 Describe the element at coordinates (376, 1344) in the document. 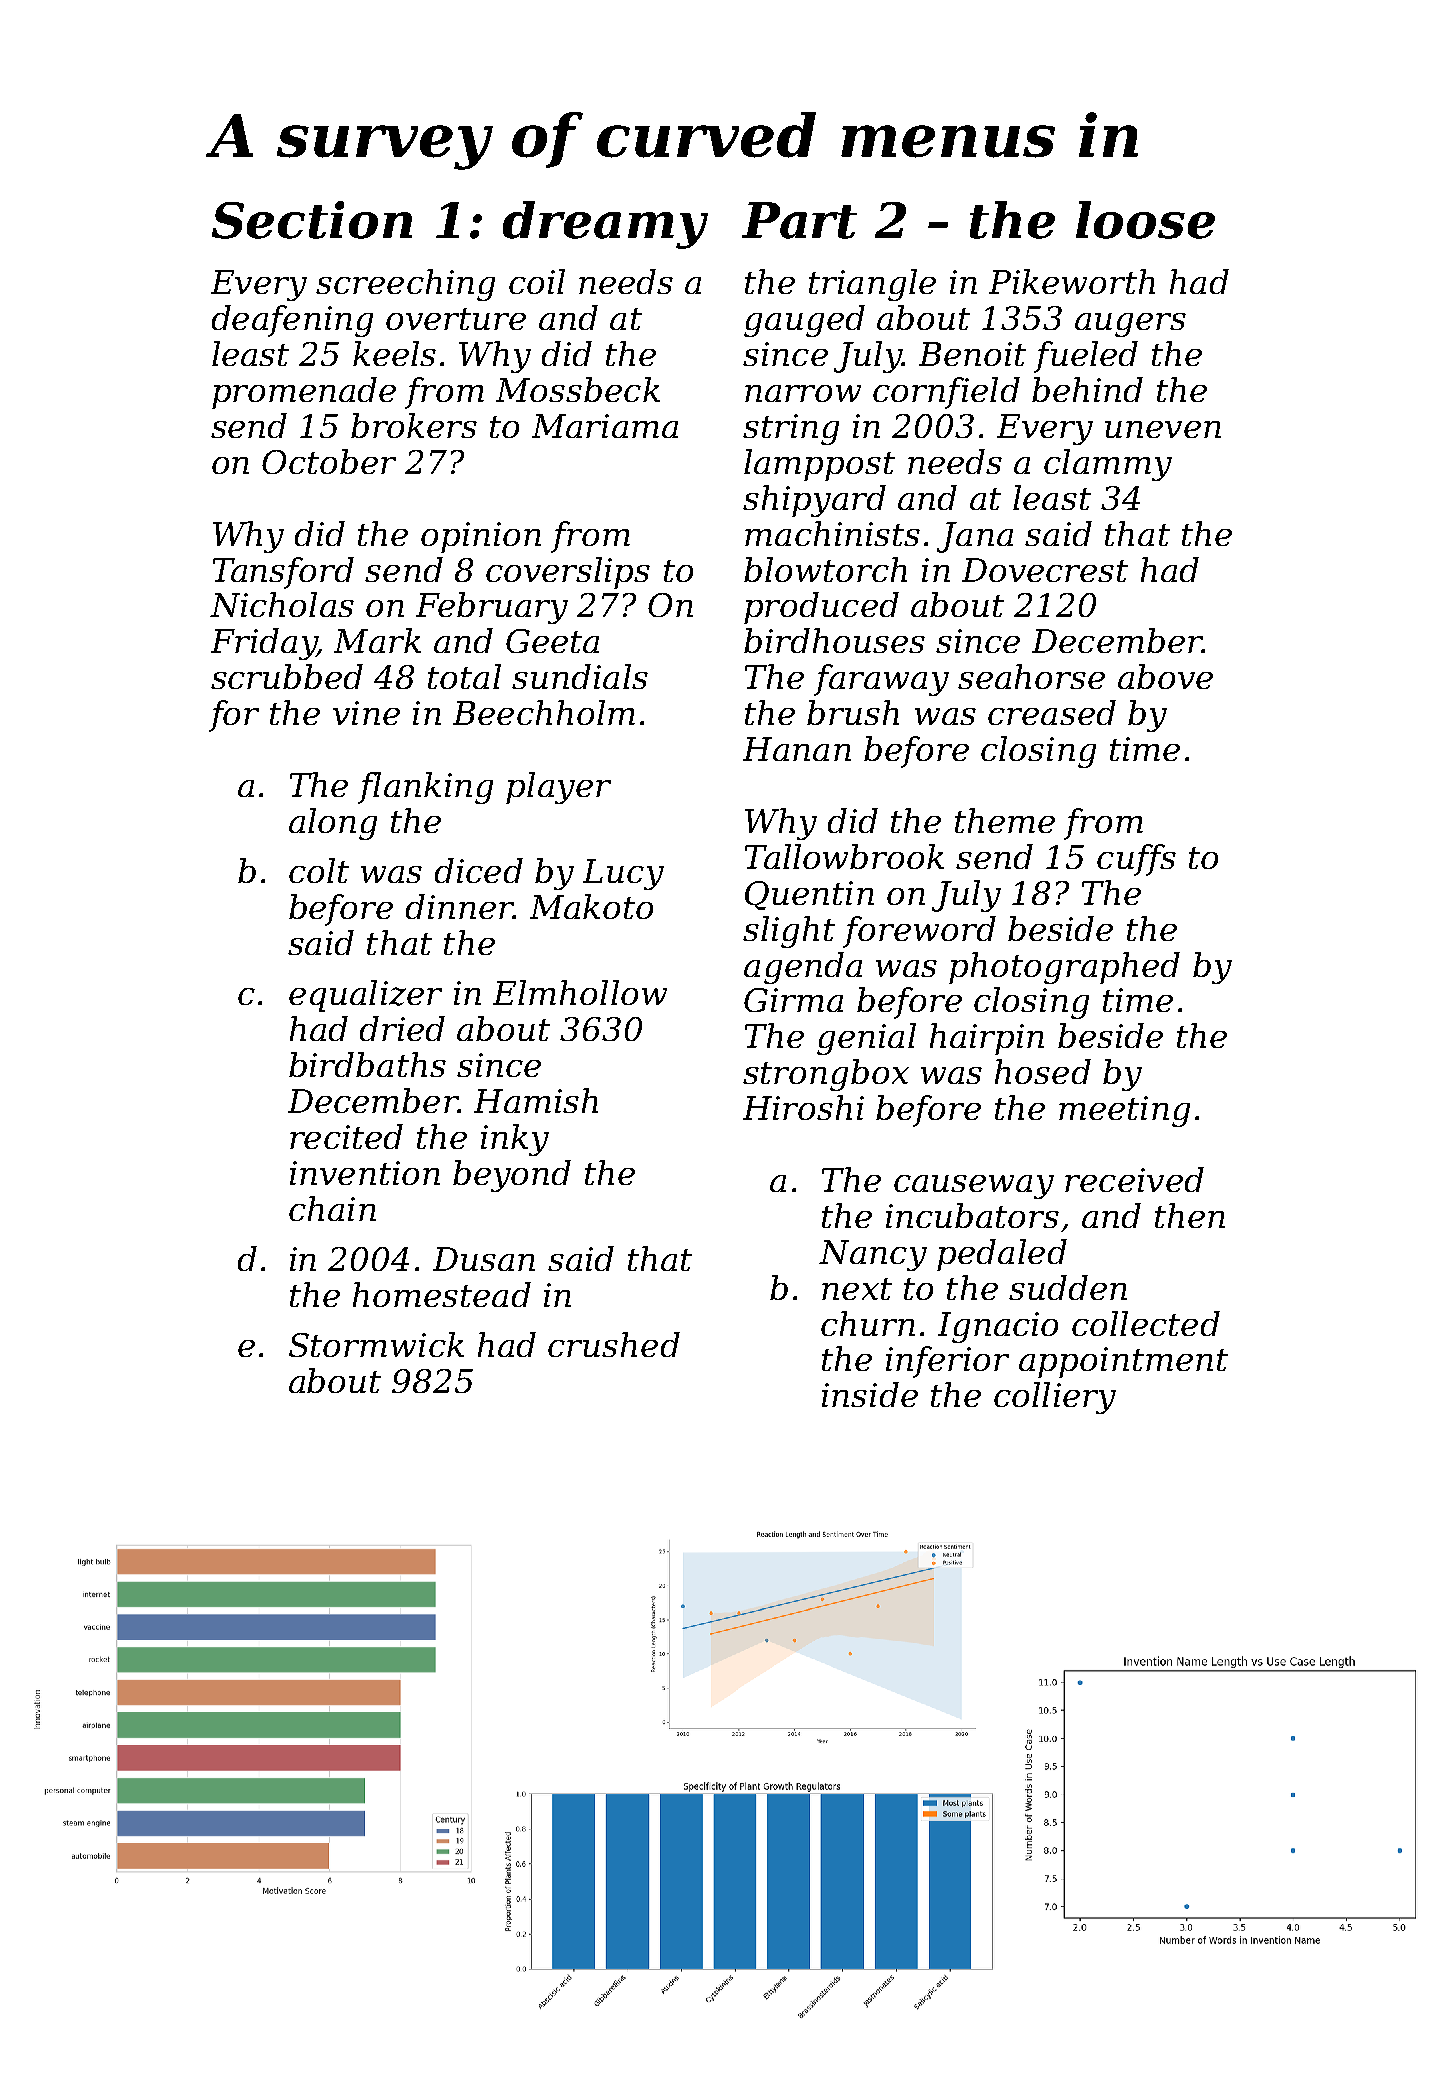

I see `Stormwick` at that location.
